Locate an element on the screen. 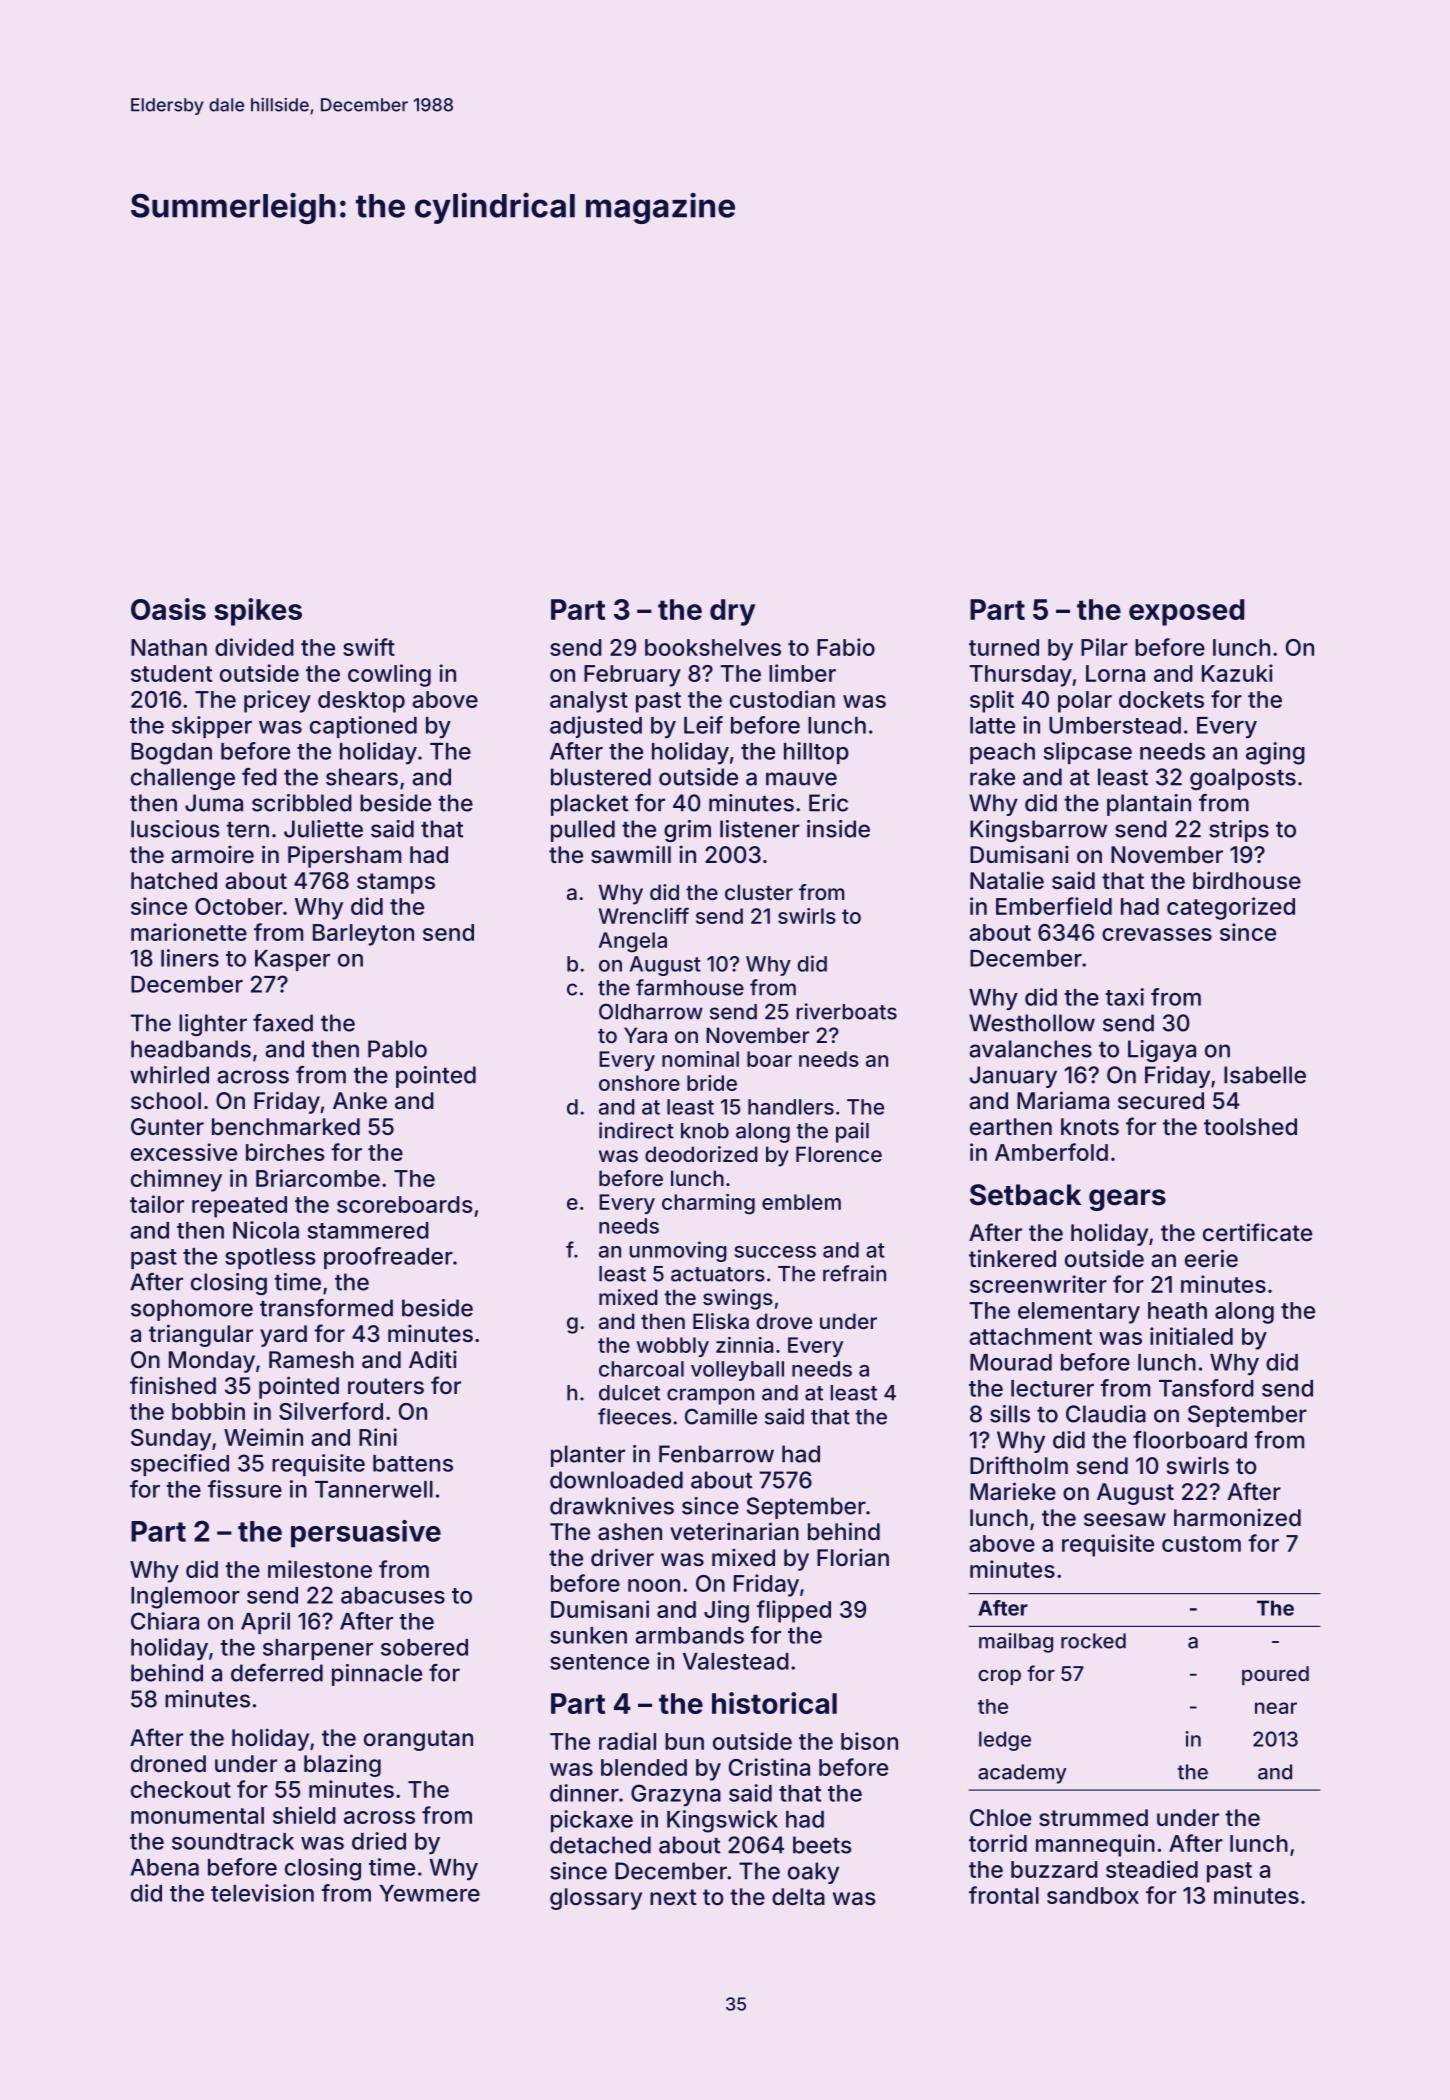  droned is located at coordinates (168, 1763).
